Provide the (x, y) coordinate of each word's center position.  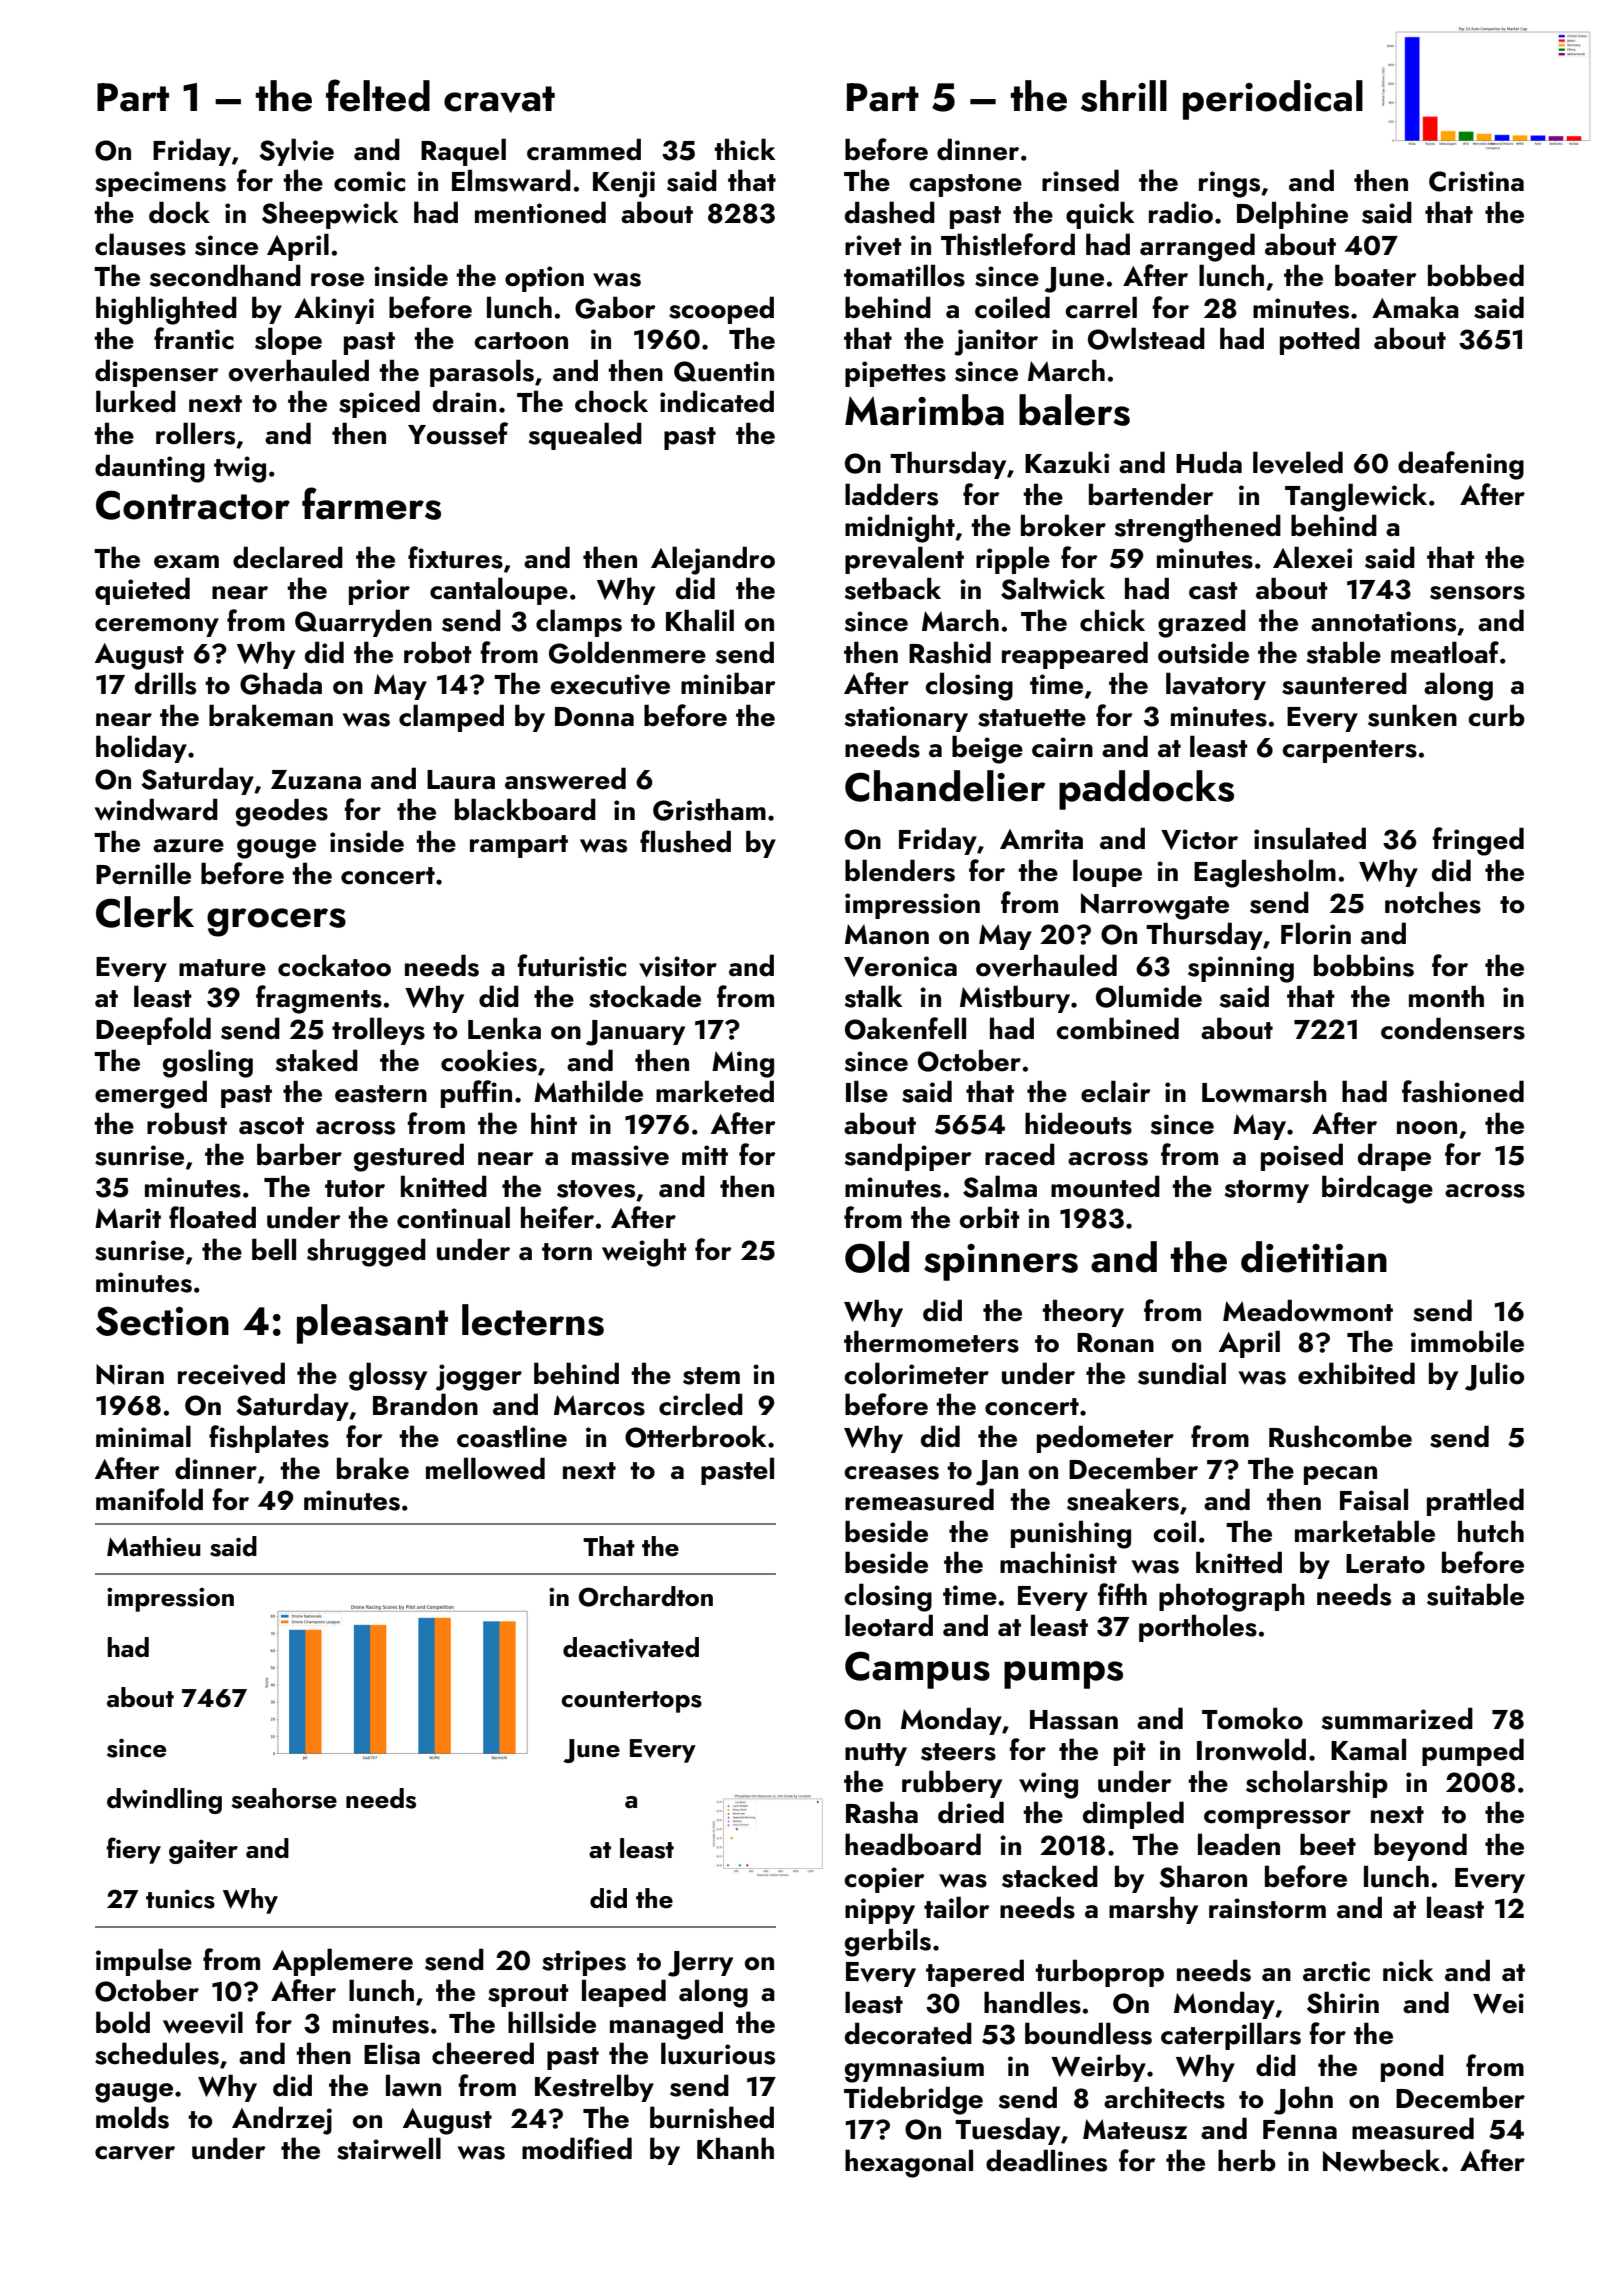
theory (1083, 1313)
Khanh (735, 2148)
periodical (1273, 100)
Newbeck (1381, 2160)
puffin (476, 1094)
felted (378, 95)
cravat (499, 99)
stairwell (389, 2148)
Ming (743, 1064)
